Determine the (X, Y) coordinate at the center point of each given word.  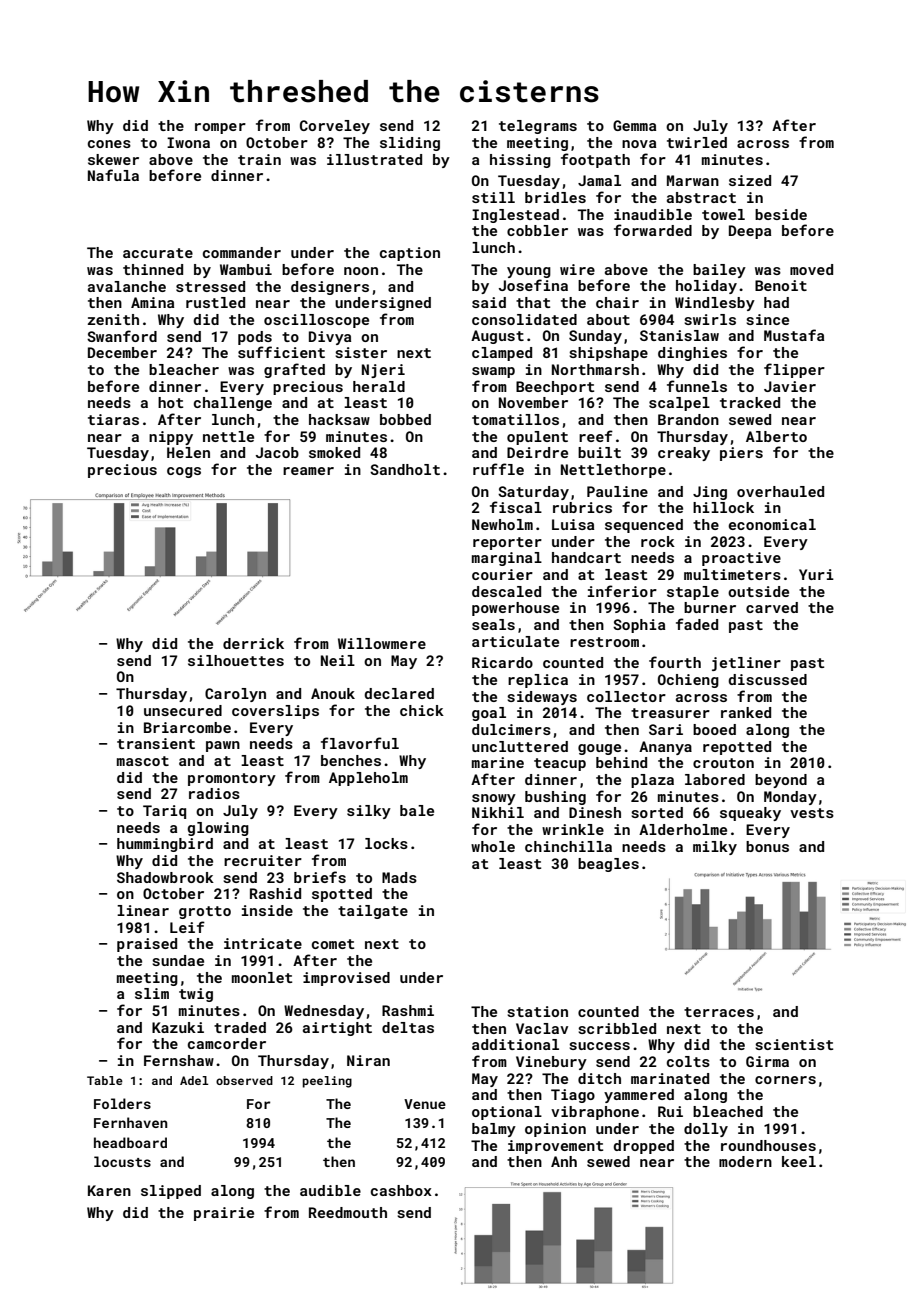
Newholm (502, 524)
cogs (184, 472)
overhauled (780, 491)
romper (220, 128)
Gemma (634, 125)
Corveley (335, 127)
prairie (224, 1214)
